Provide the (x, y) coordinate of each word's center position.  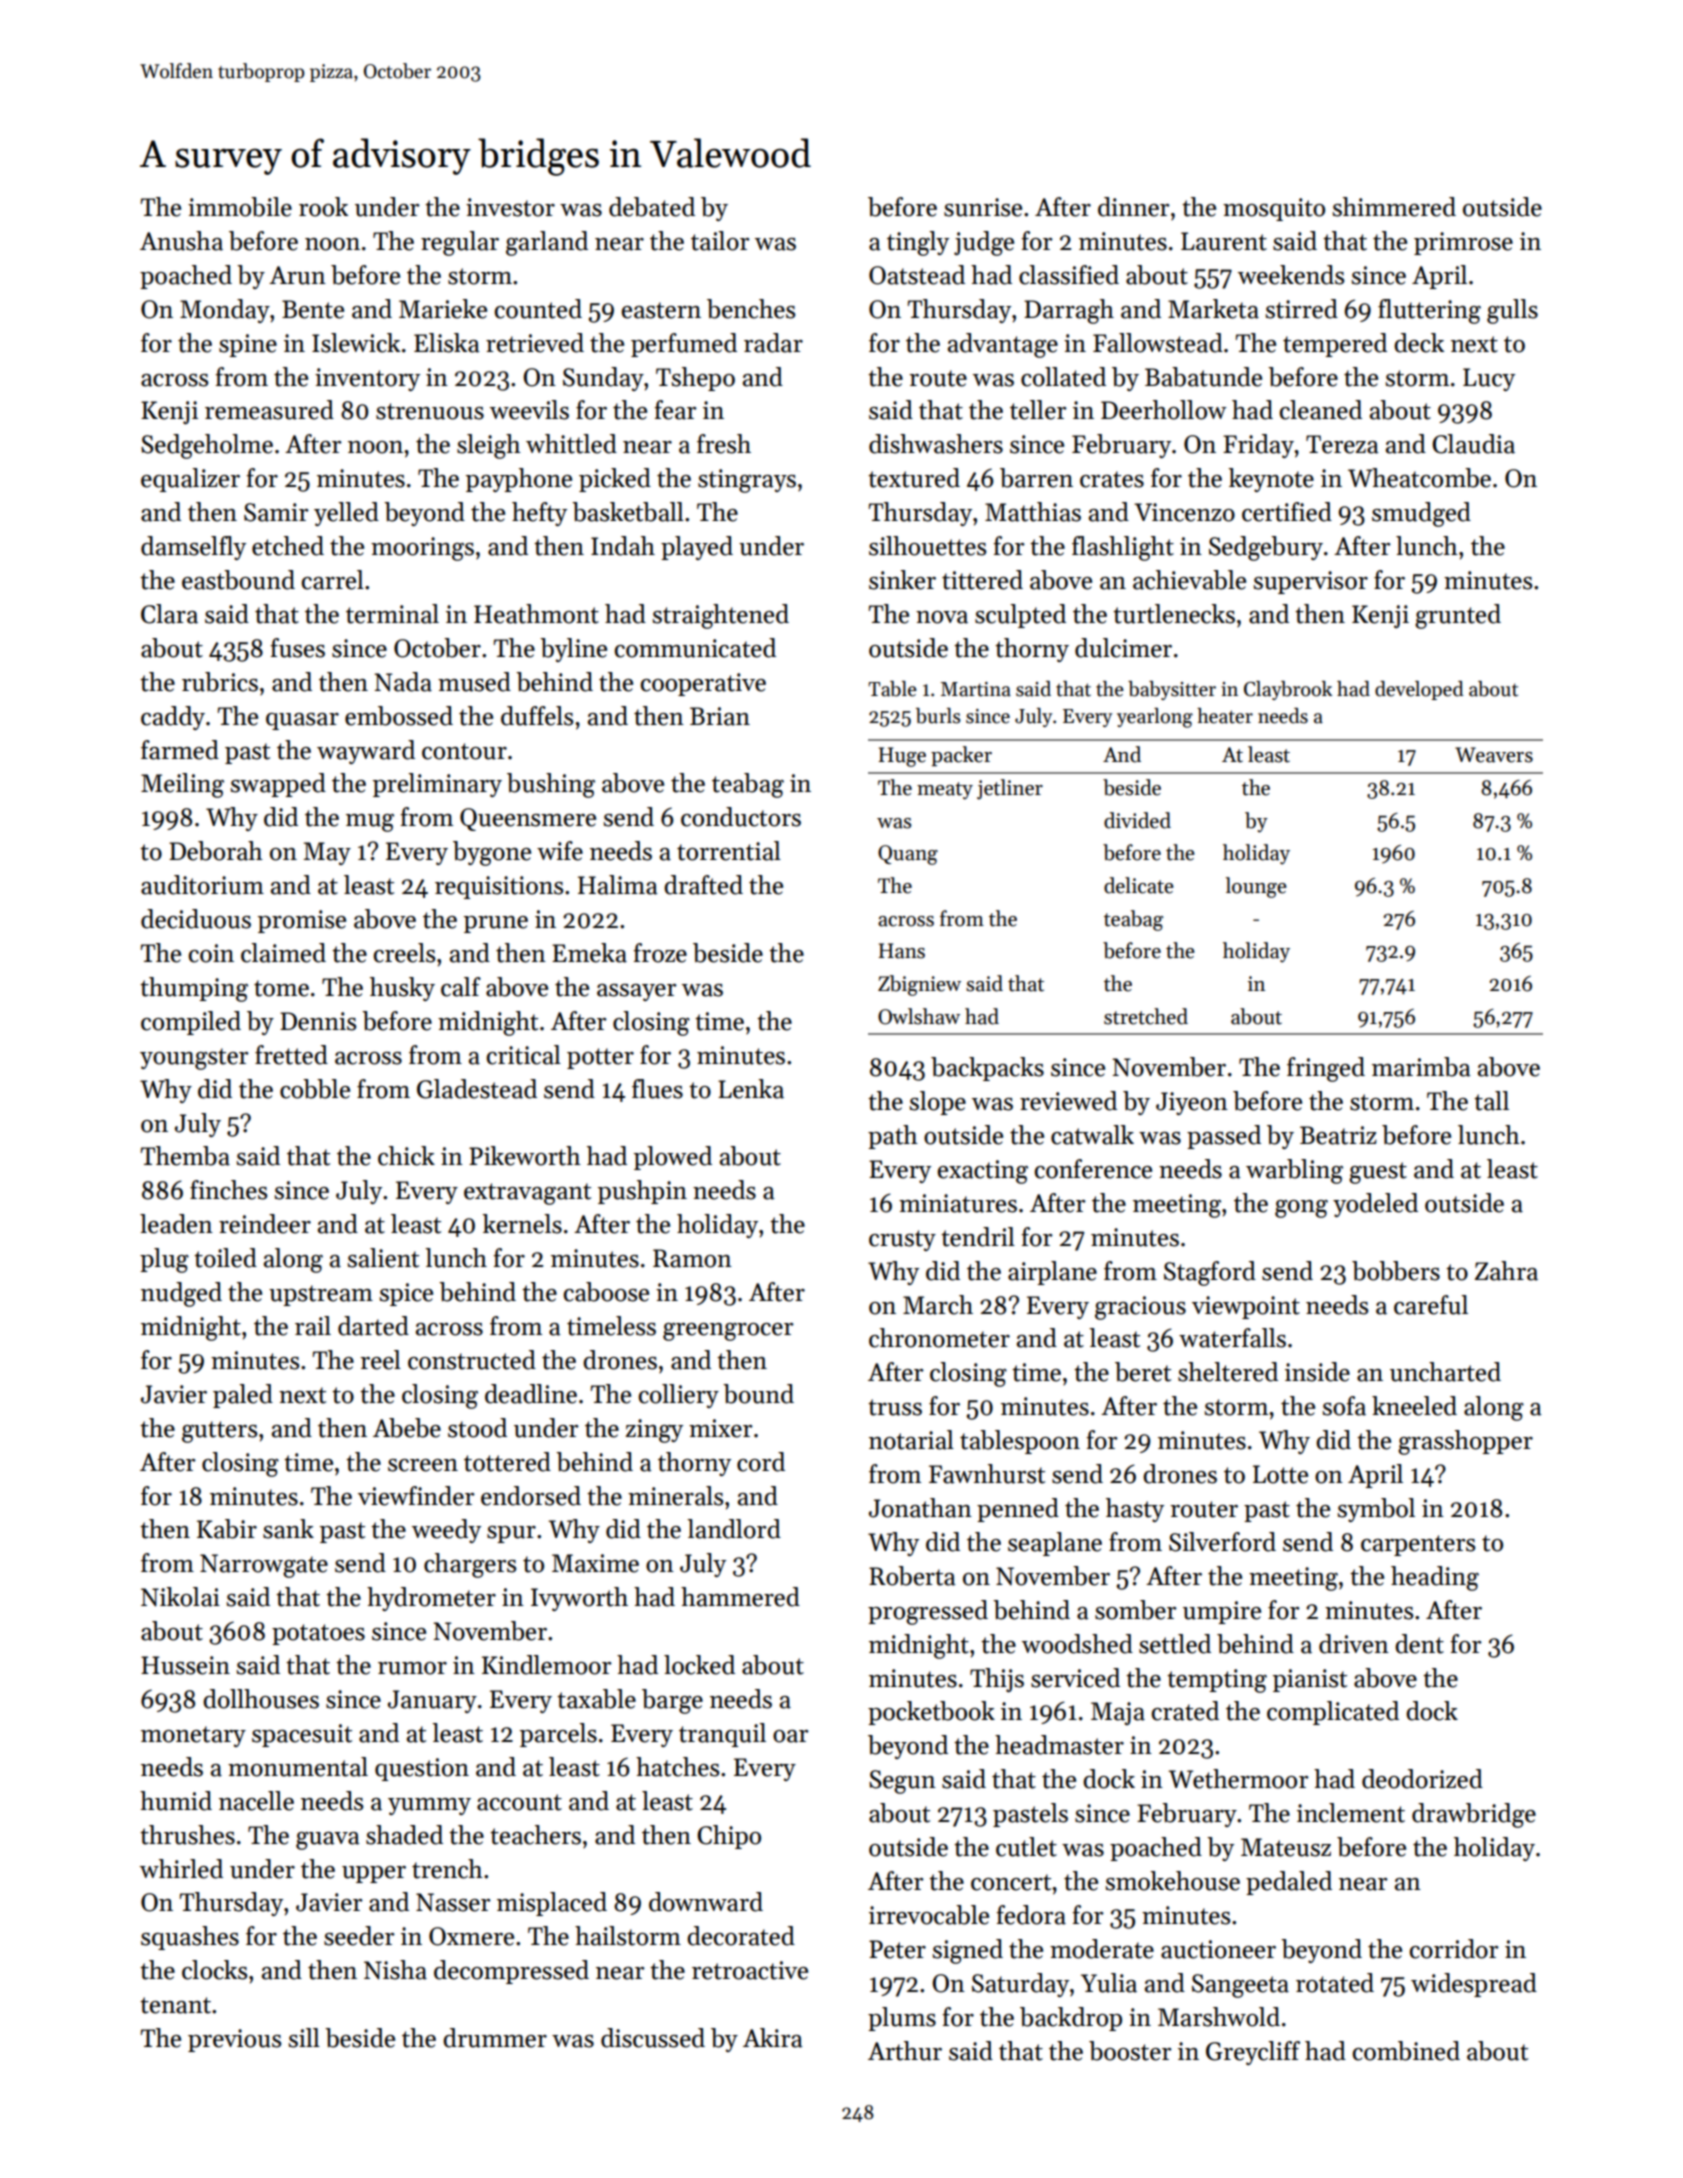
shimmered (1394, 207)
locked (699, 1665)
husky (402, 989)
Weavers (1494, 755)
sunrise (983, 207)
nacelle (256, 1801)
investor (510, 207)
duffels (537, 716)
